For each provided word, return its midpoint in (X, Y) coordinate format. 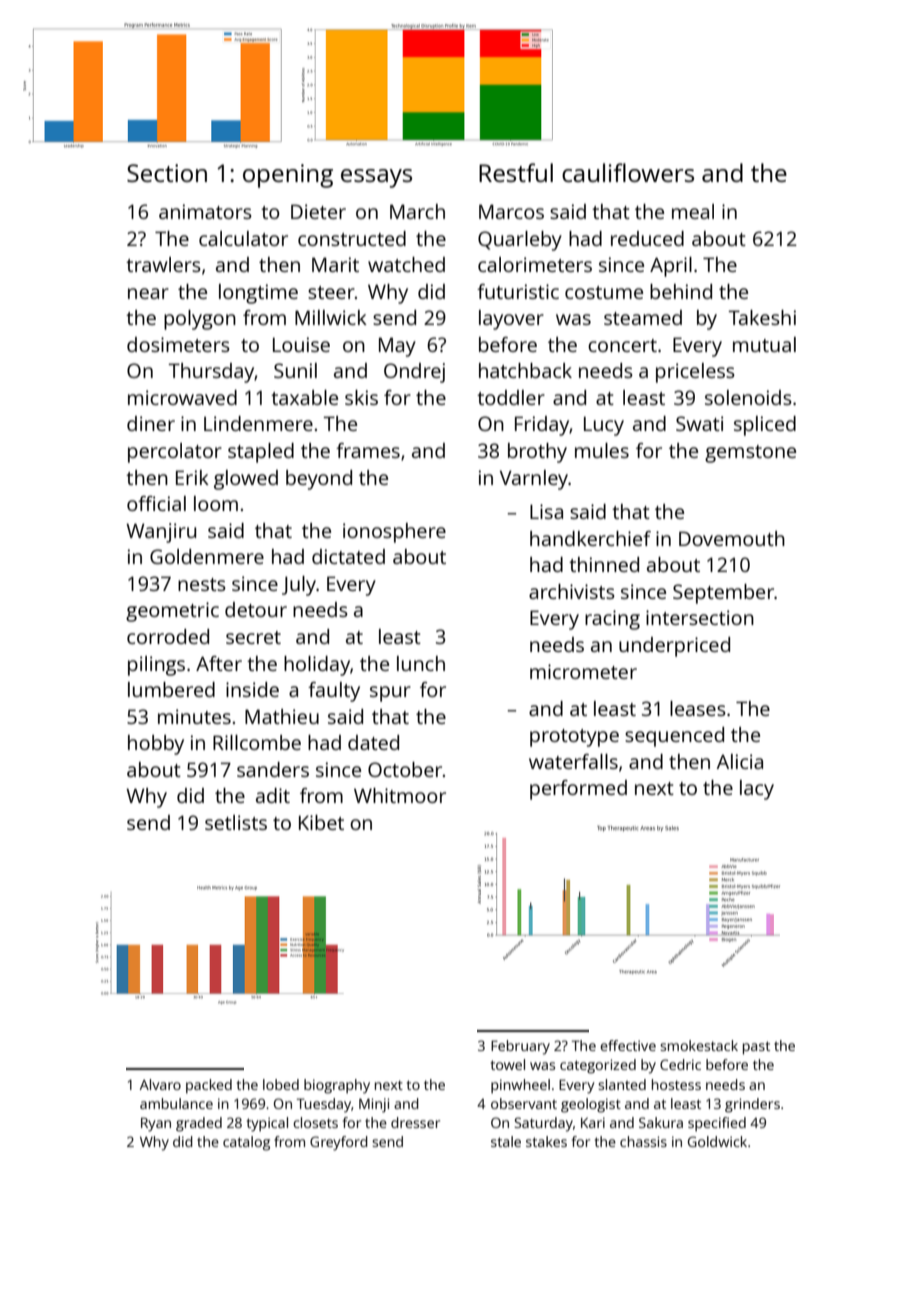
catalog (246, 1143)
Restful (516, 172)
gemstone (750, 454)
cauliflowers (628, 172)
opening (288, 176)
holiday (317, 666)
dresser (415, 1122)
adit (273, 795)
